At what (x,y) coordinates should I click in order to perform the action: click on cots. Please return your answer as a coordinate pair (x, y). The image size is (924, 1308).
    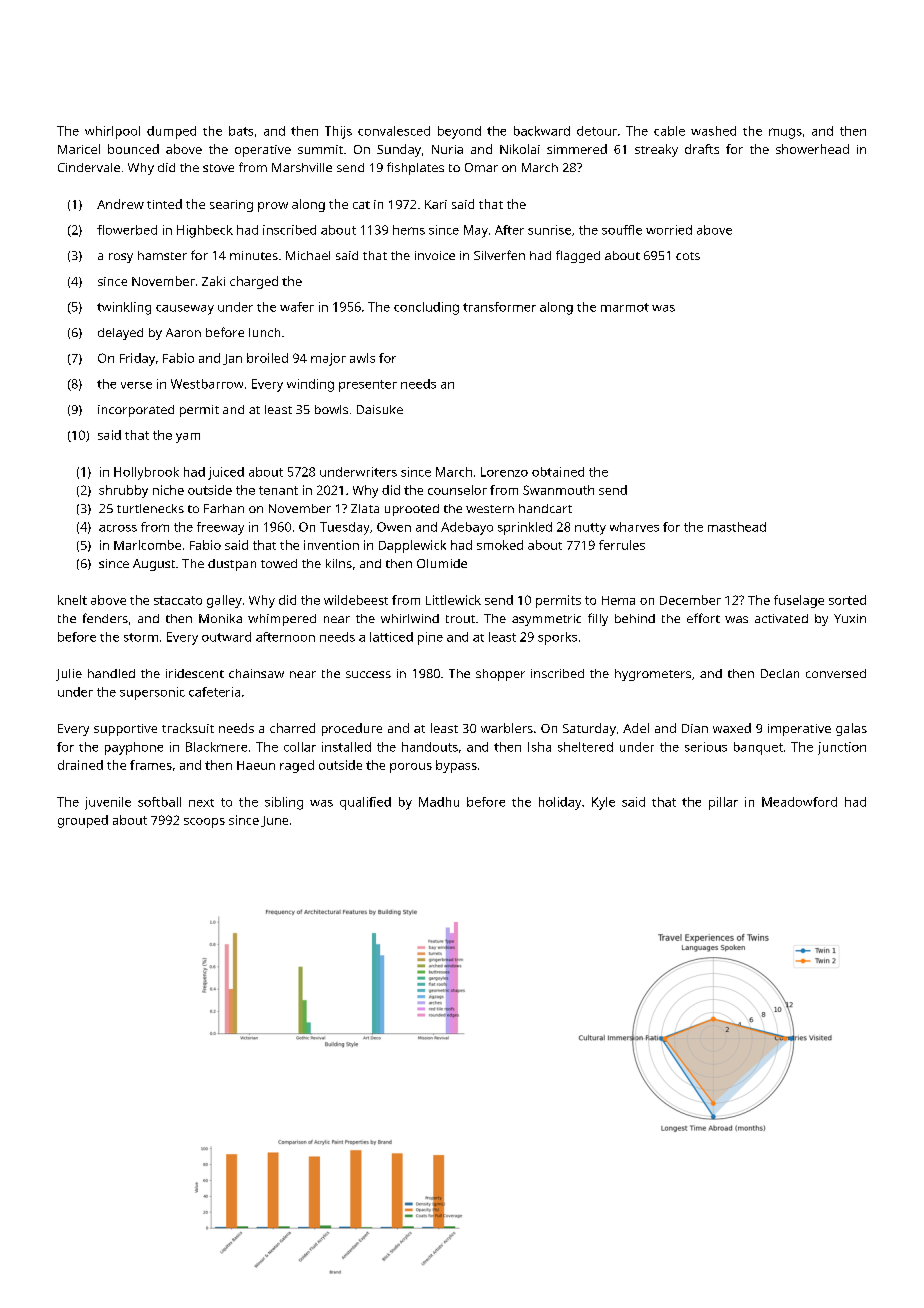
    Looking at the image, I should click on (688, 256).
